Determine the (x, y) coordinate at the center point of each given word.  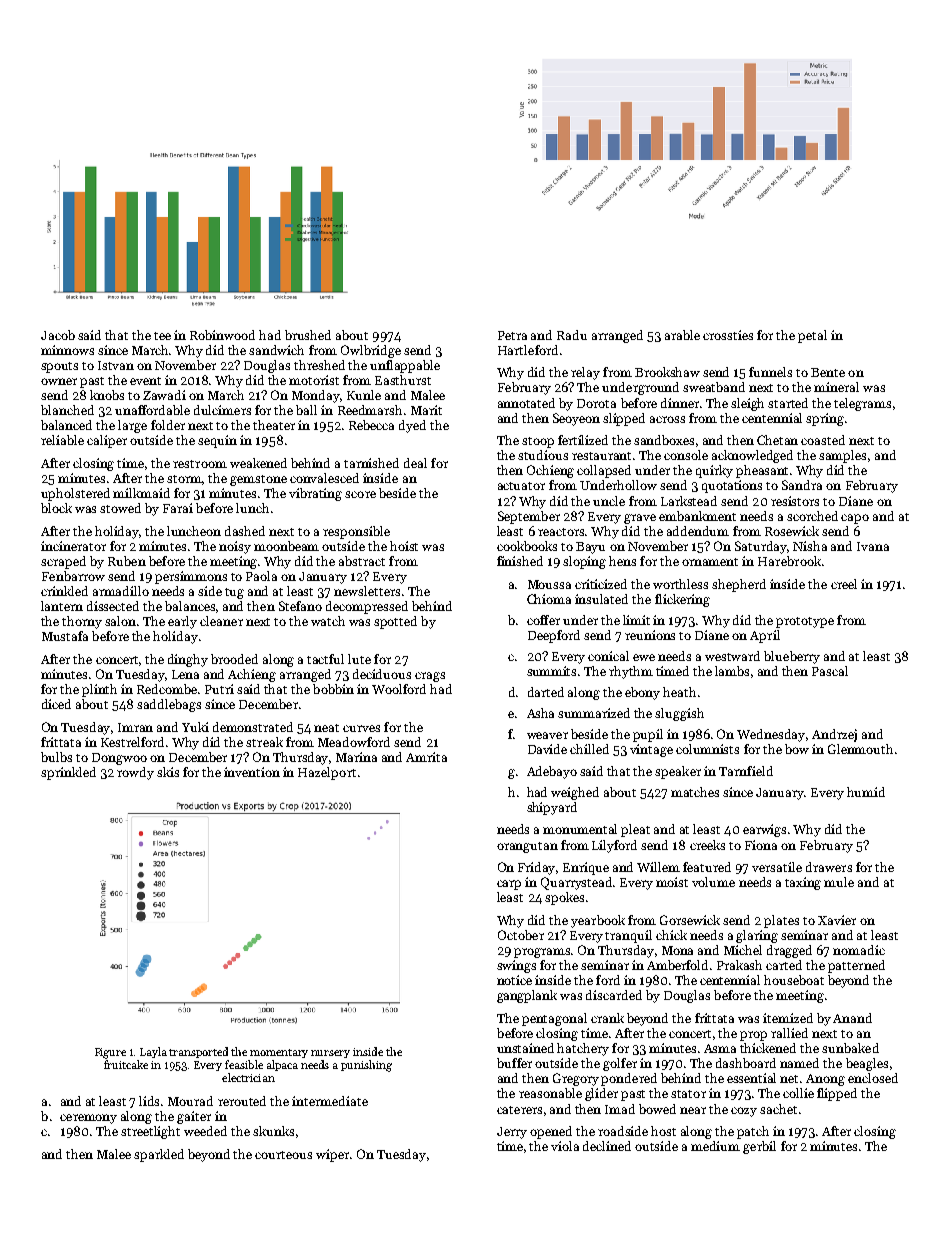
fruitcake (126, 1064)
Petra (512, 335)
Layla (153, 1052)
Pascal (830, 671)
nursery (330, 1054)
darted (546, 692)
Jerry (512, 1133)
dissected (113, 606)
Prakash (739, 965)
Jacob (58, 335)
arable (682, 335)
